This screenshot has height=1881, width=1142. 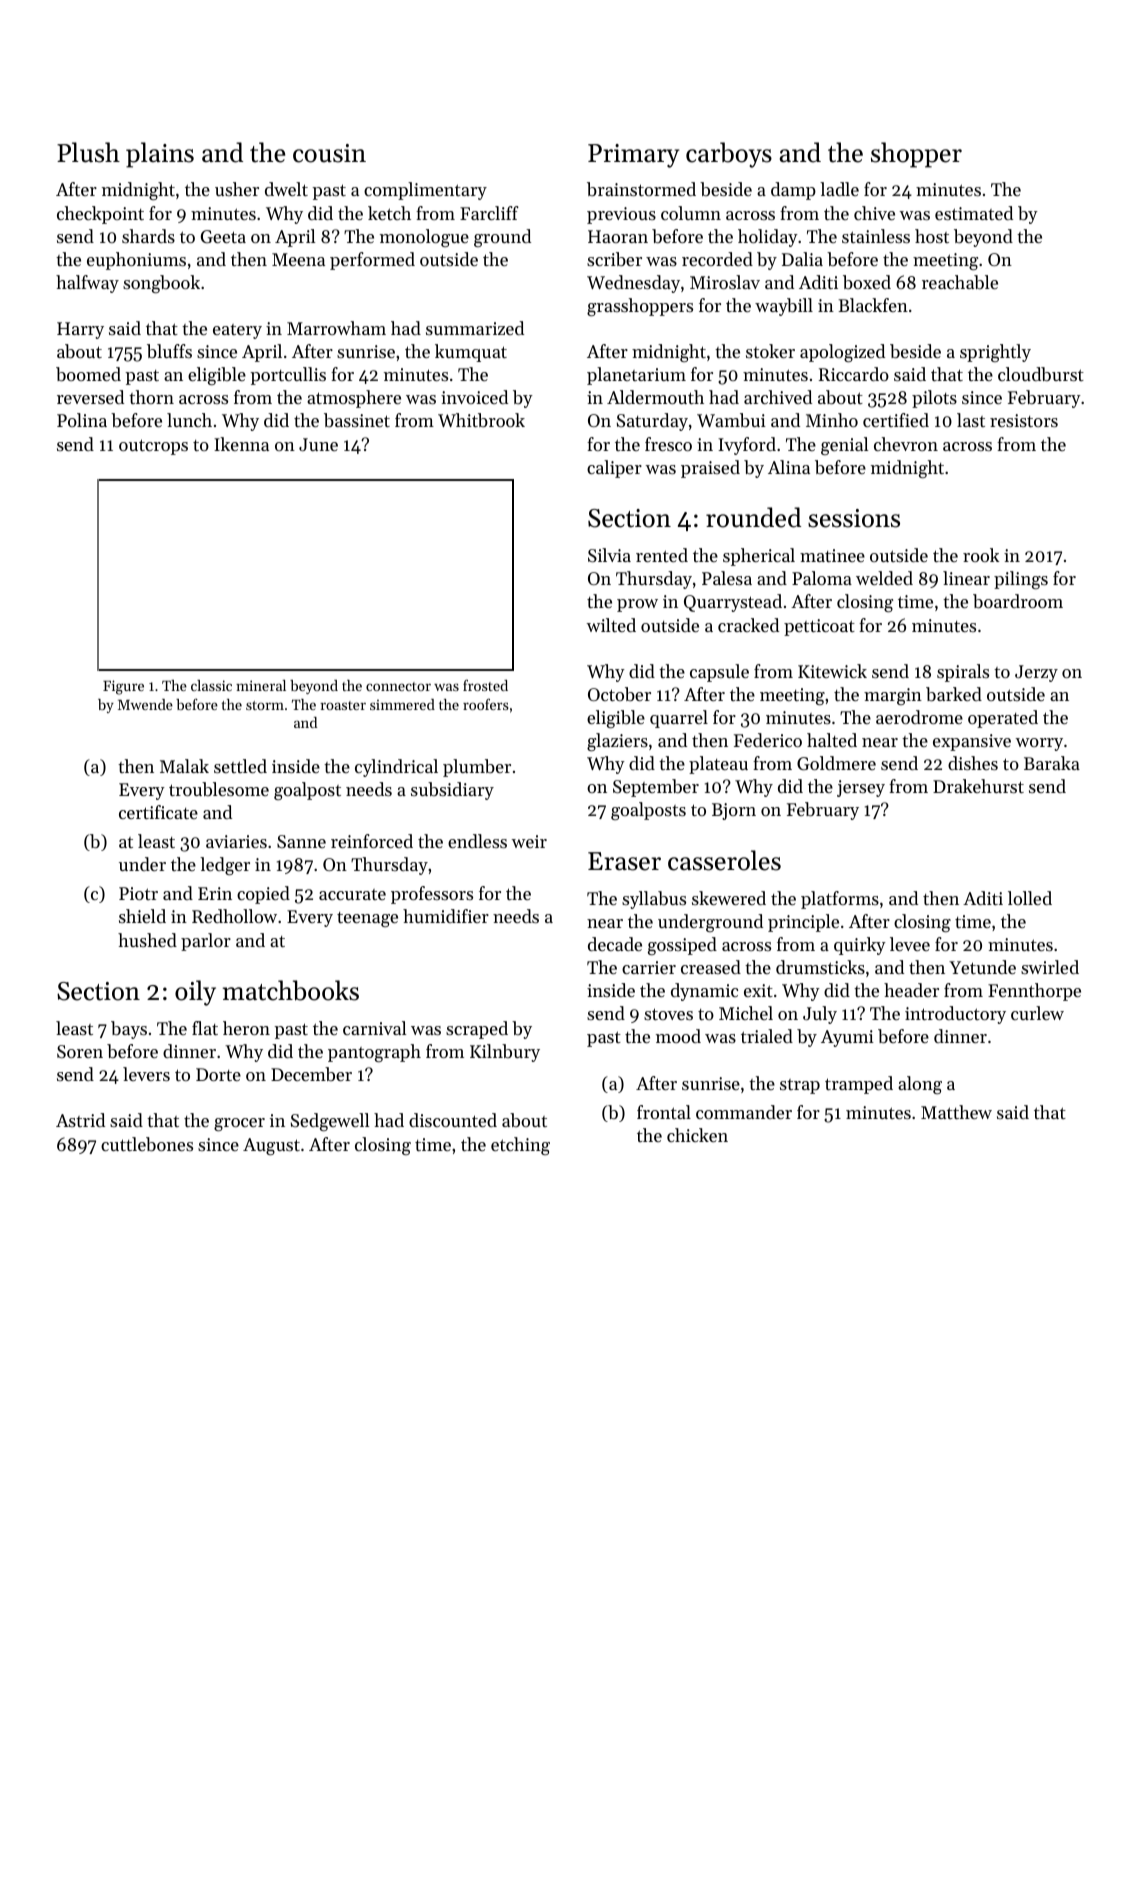 What do you see at coordinates (839, 189) in the screenshot?
I see `ladle` at bounding box center [839, 189].
